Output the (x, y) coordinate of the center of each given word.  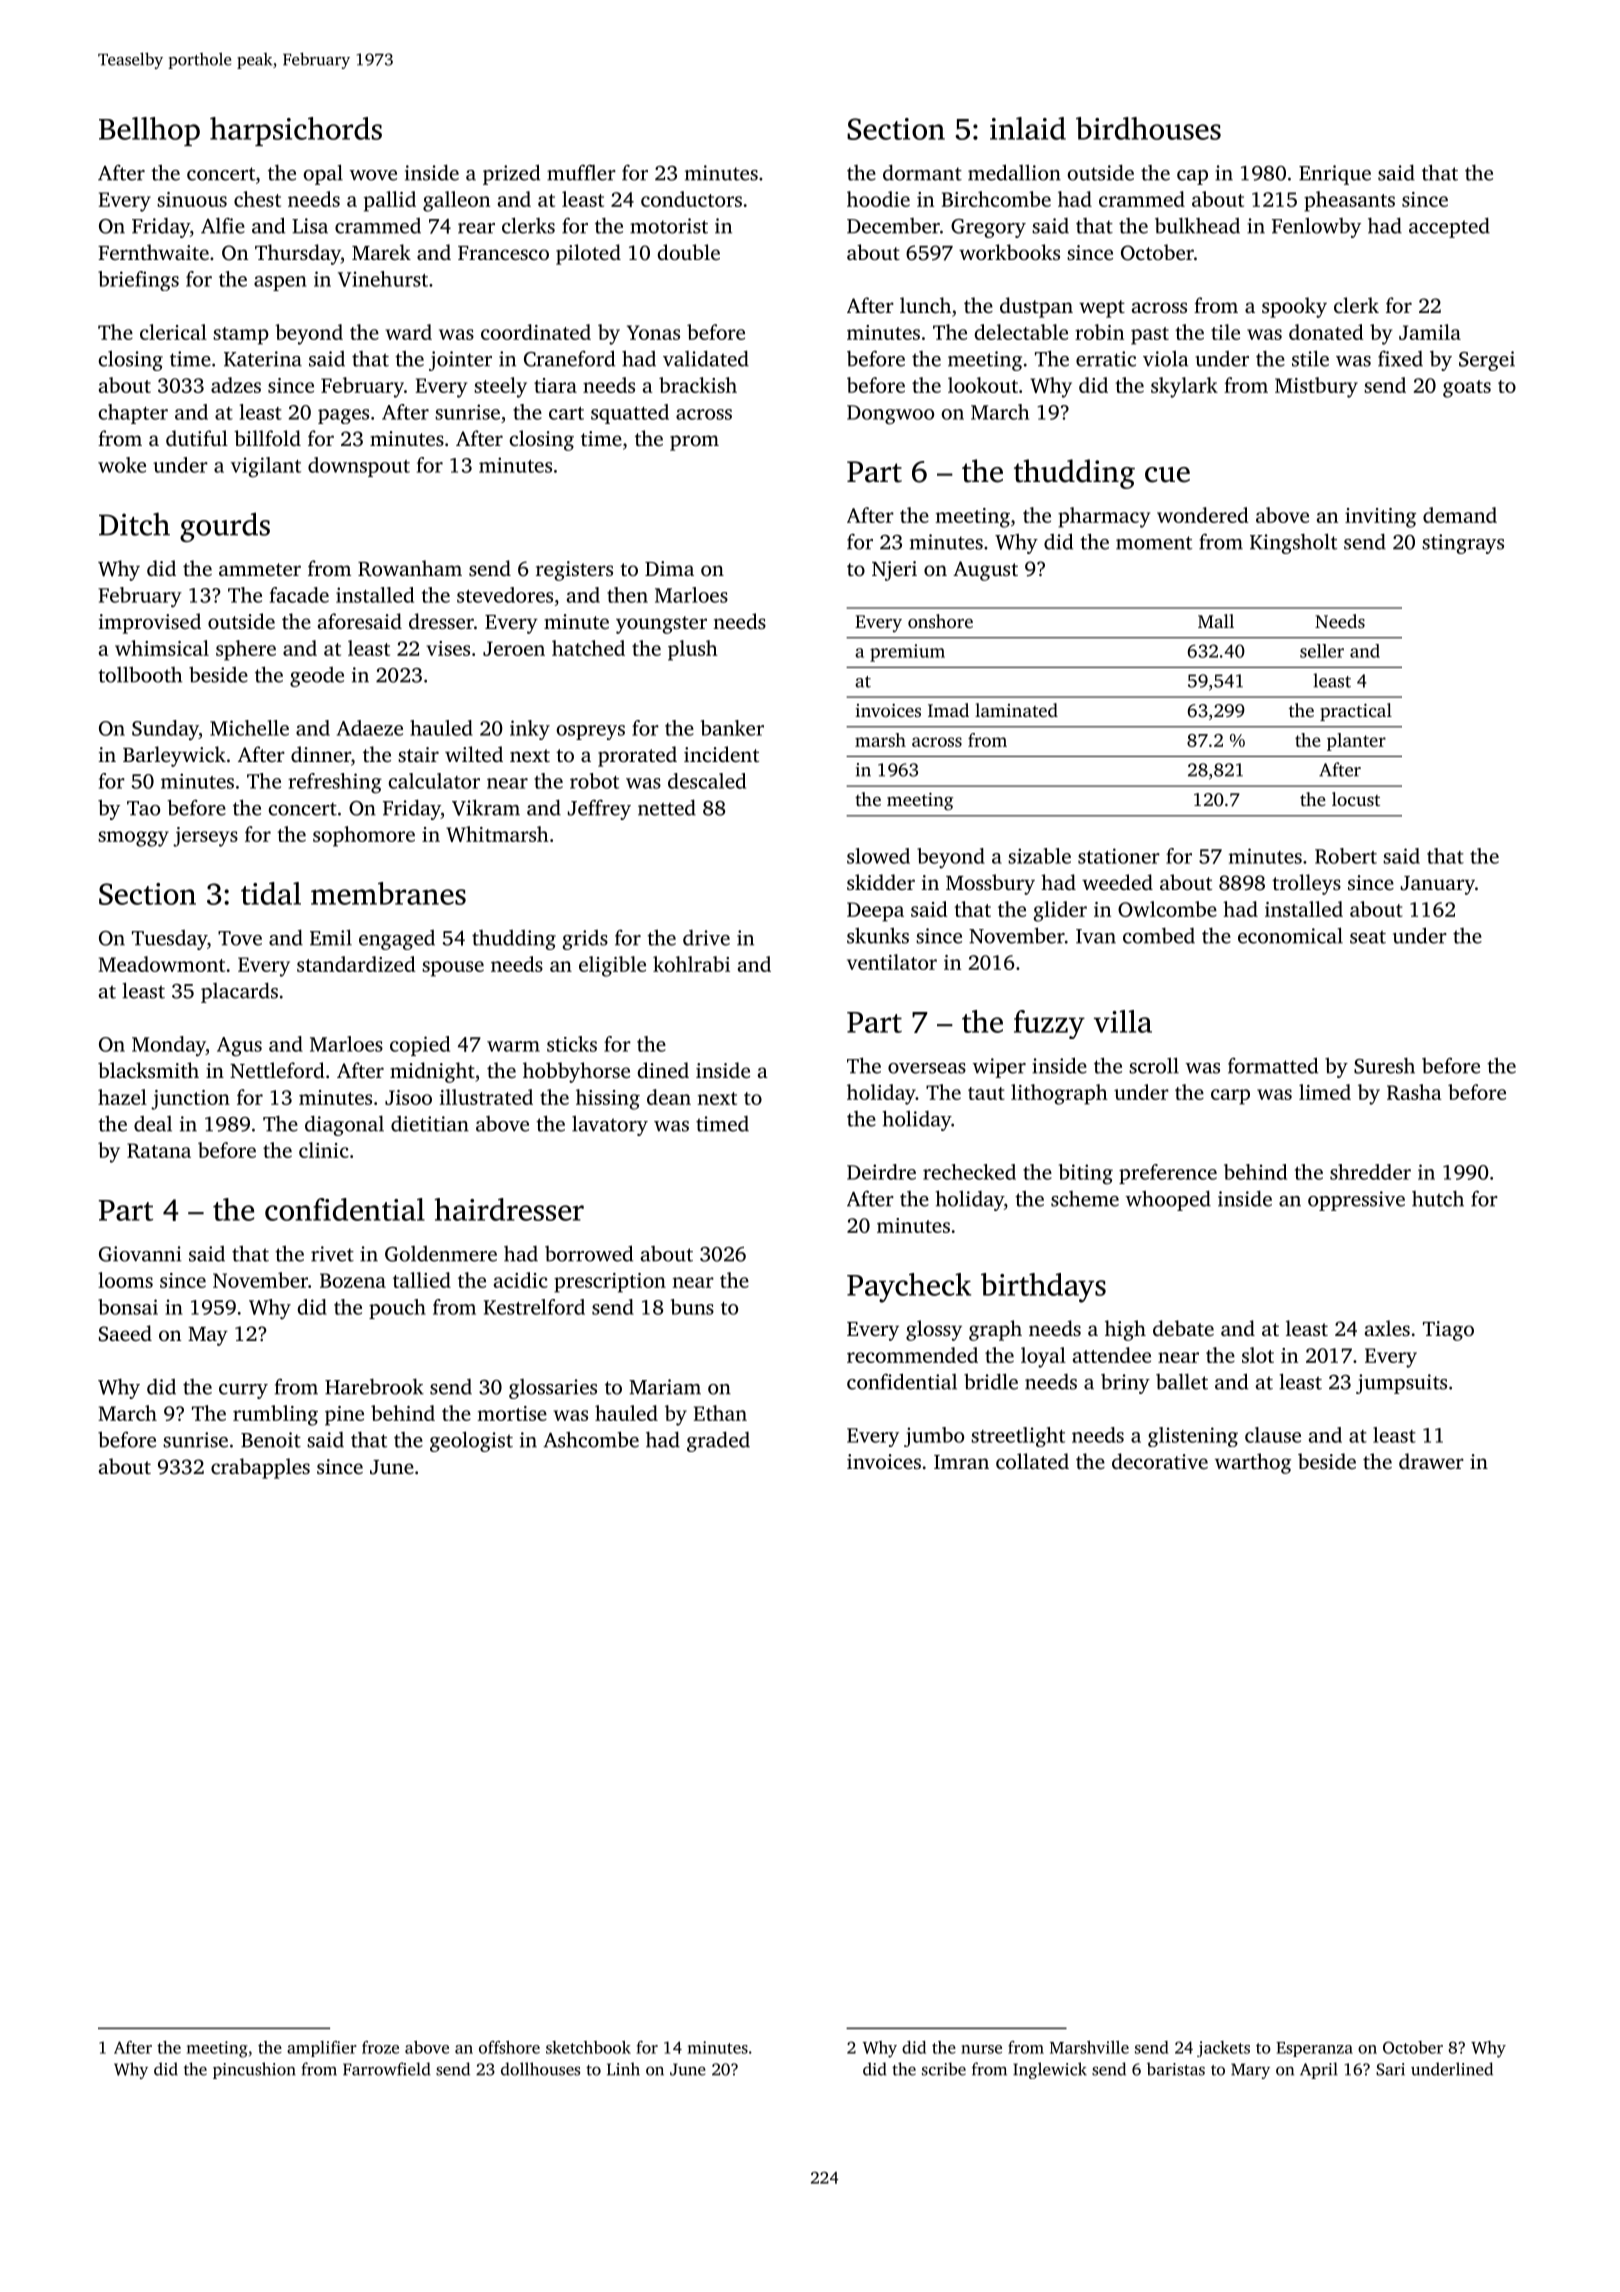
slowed (878, 856)
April (1319, 2070)
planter (1356, 742)
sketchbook (588, 2047)
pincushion (254, 2070)
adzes (236, 385)
